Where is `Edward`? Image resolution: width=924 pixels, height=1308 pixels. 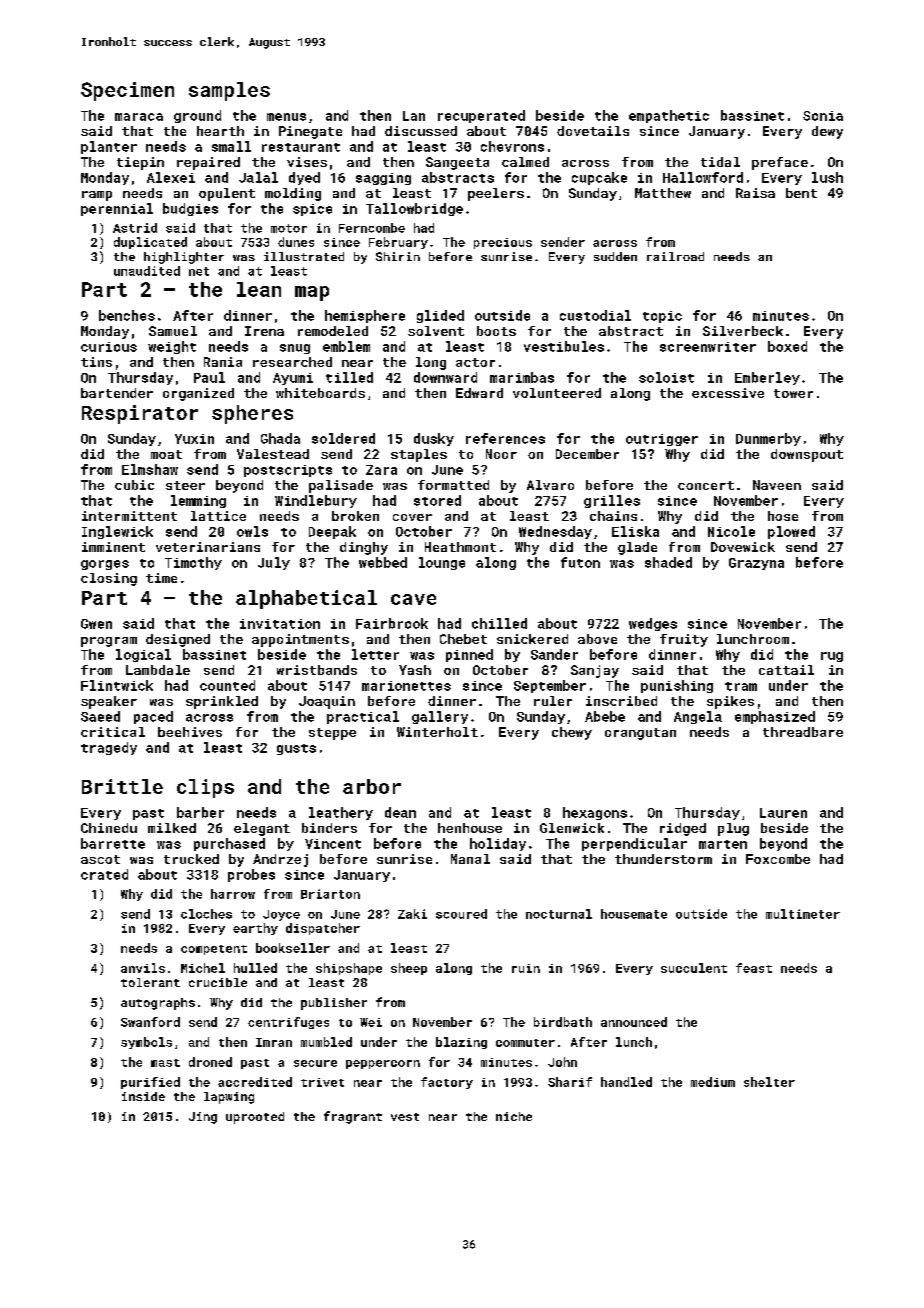 Edward is located at coordinates (479, 393).
